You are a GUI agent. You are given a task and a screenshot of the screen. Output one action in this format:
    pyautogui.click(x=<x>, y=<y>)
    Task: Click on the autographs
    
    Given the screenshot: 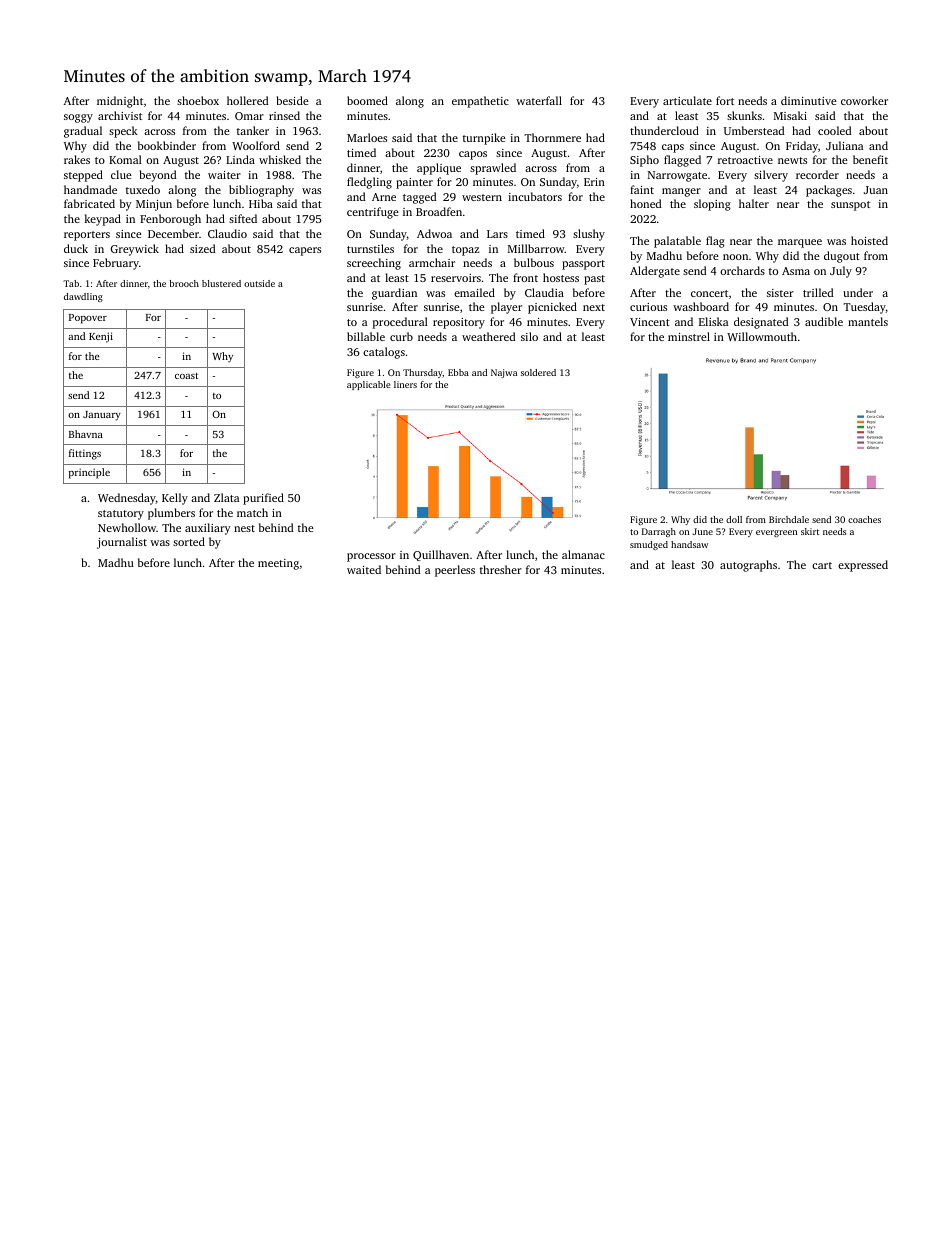 What is the action you would take?
    pyautogui.click(x=748, y=566)
